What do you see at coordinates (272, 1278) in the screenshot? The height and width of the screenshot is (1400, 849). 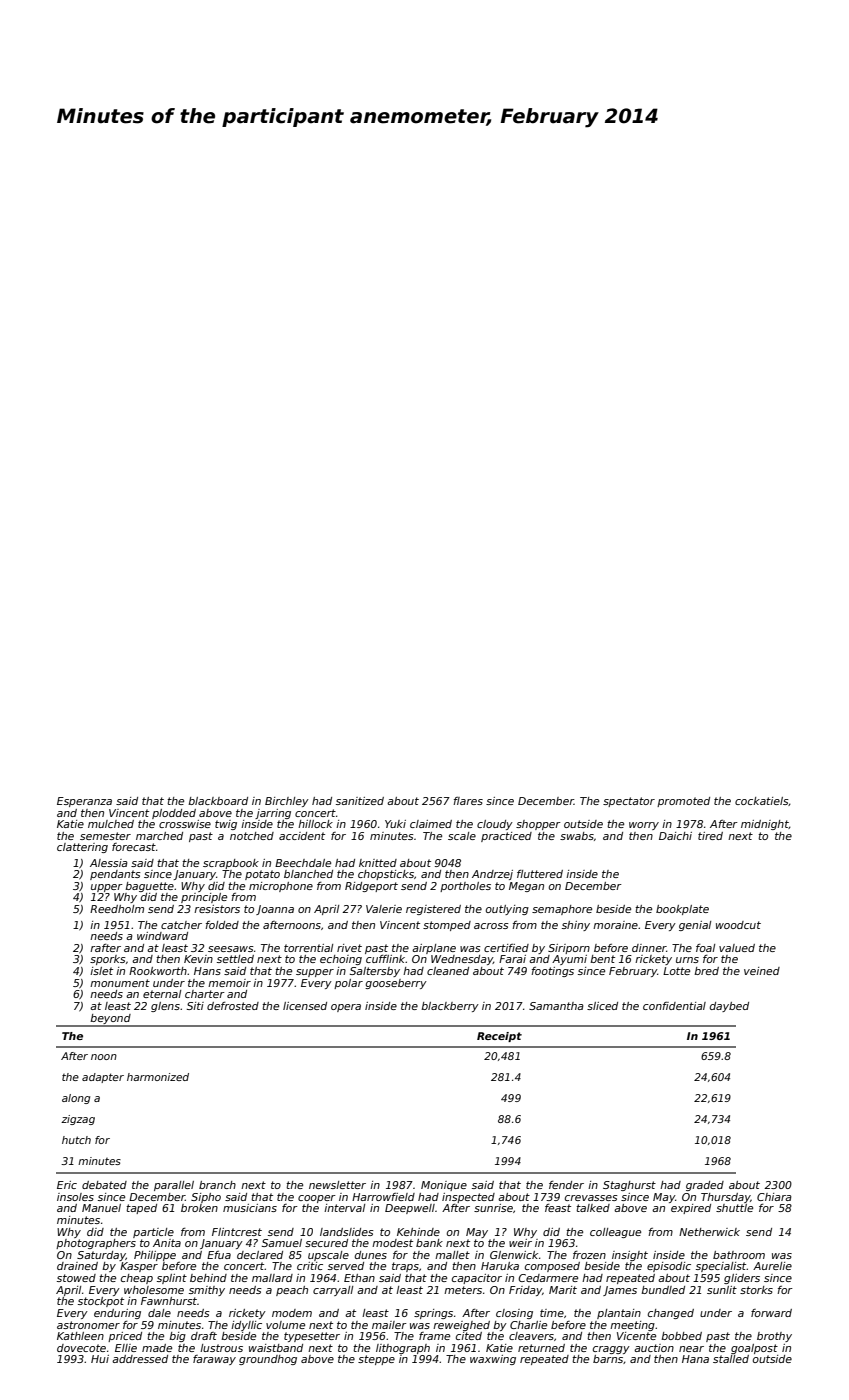 I see `mallard` at bounding box center [272, 1278].
